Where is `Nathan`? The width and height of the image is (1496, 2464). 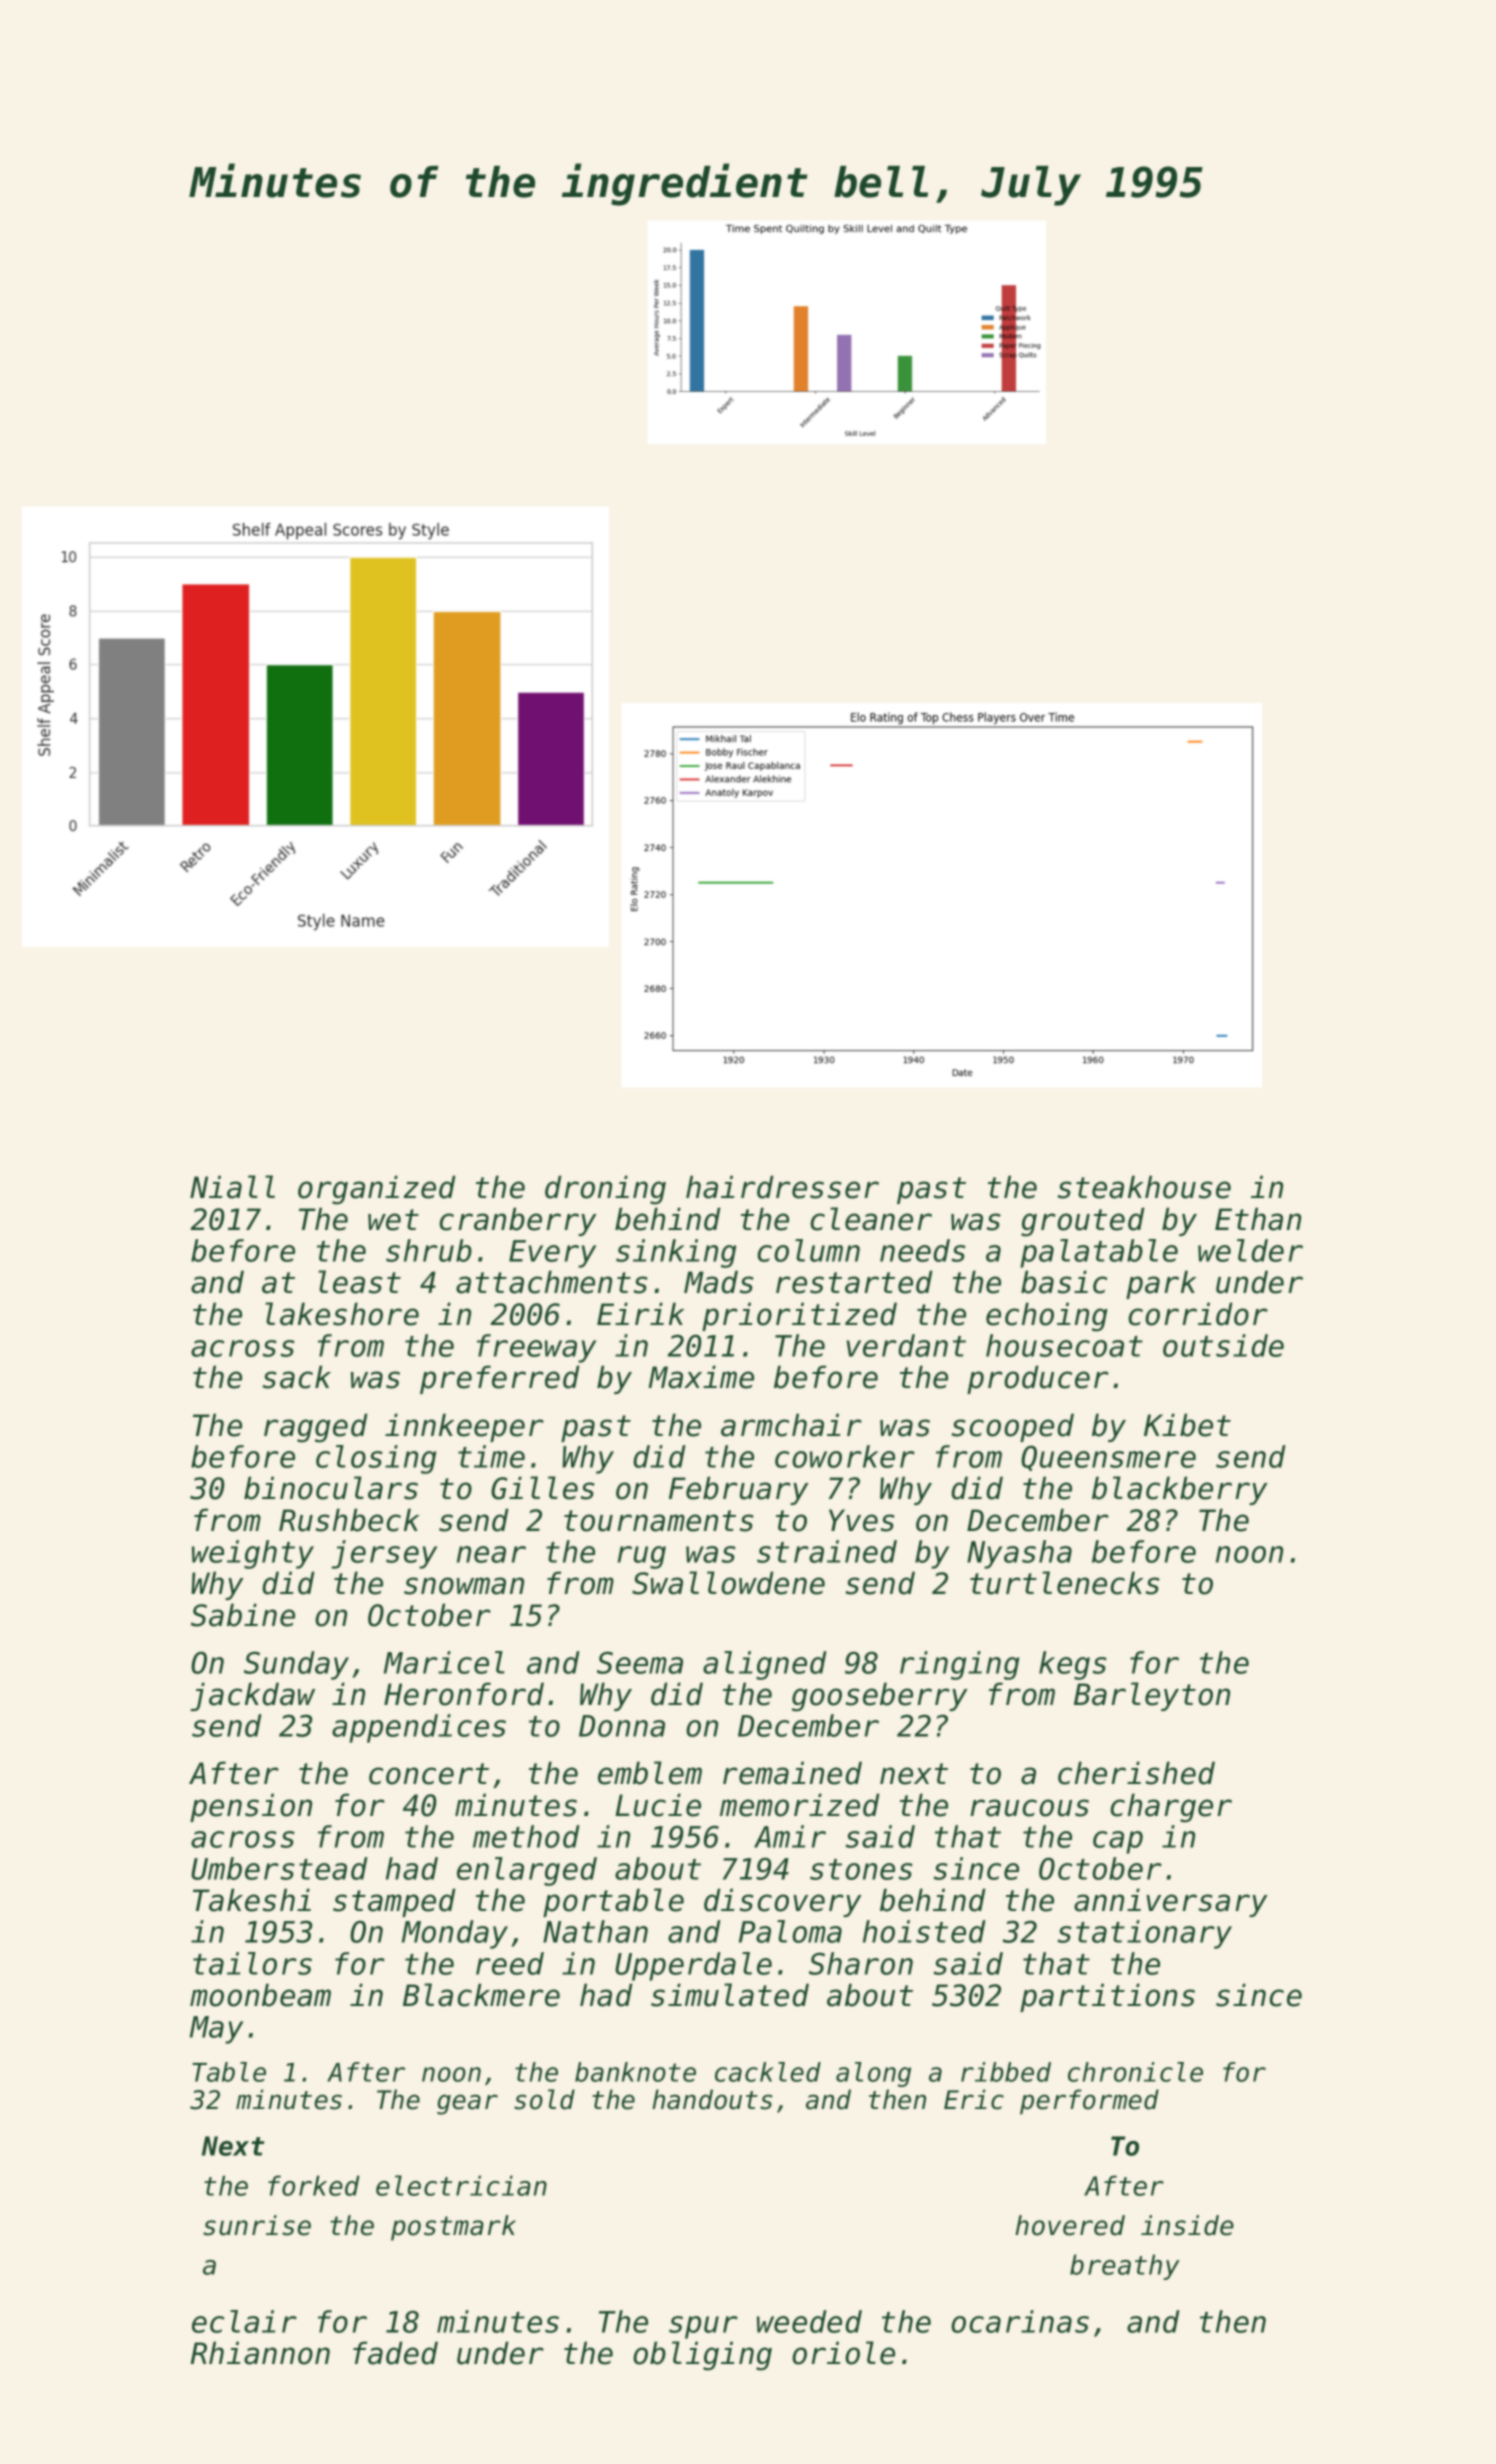
Nathan is located at coordinates (595, 1931).
